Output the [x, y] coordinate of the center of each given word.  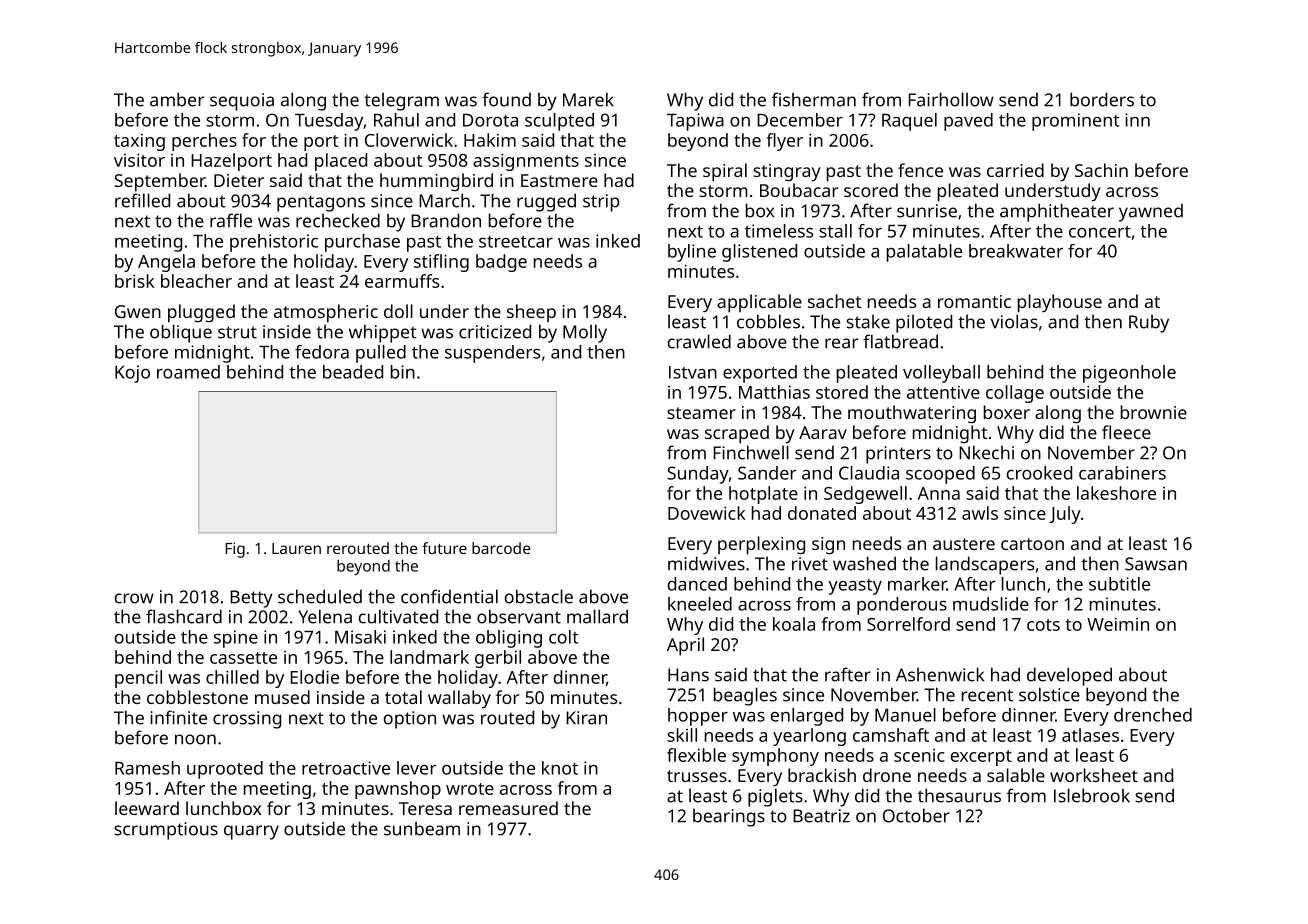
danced [697, 584]
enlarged [807, 717]
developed [1069, 676]
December [800, 120]
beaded [353, 372]
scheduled [320, 596]
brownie [1154, 412]
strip [601, 203]
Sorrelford [908, 624]
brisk [135, 281]
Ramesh [147, 768]
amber [177, 99]
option [410, 720]
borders [1102, 99]
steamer [701, 413]
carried [1015, 170]
